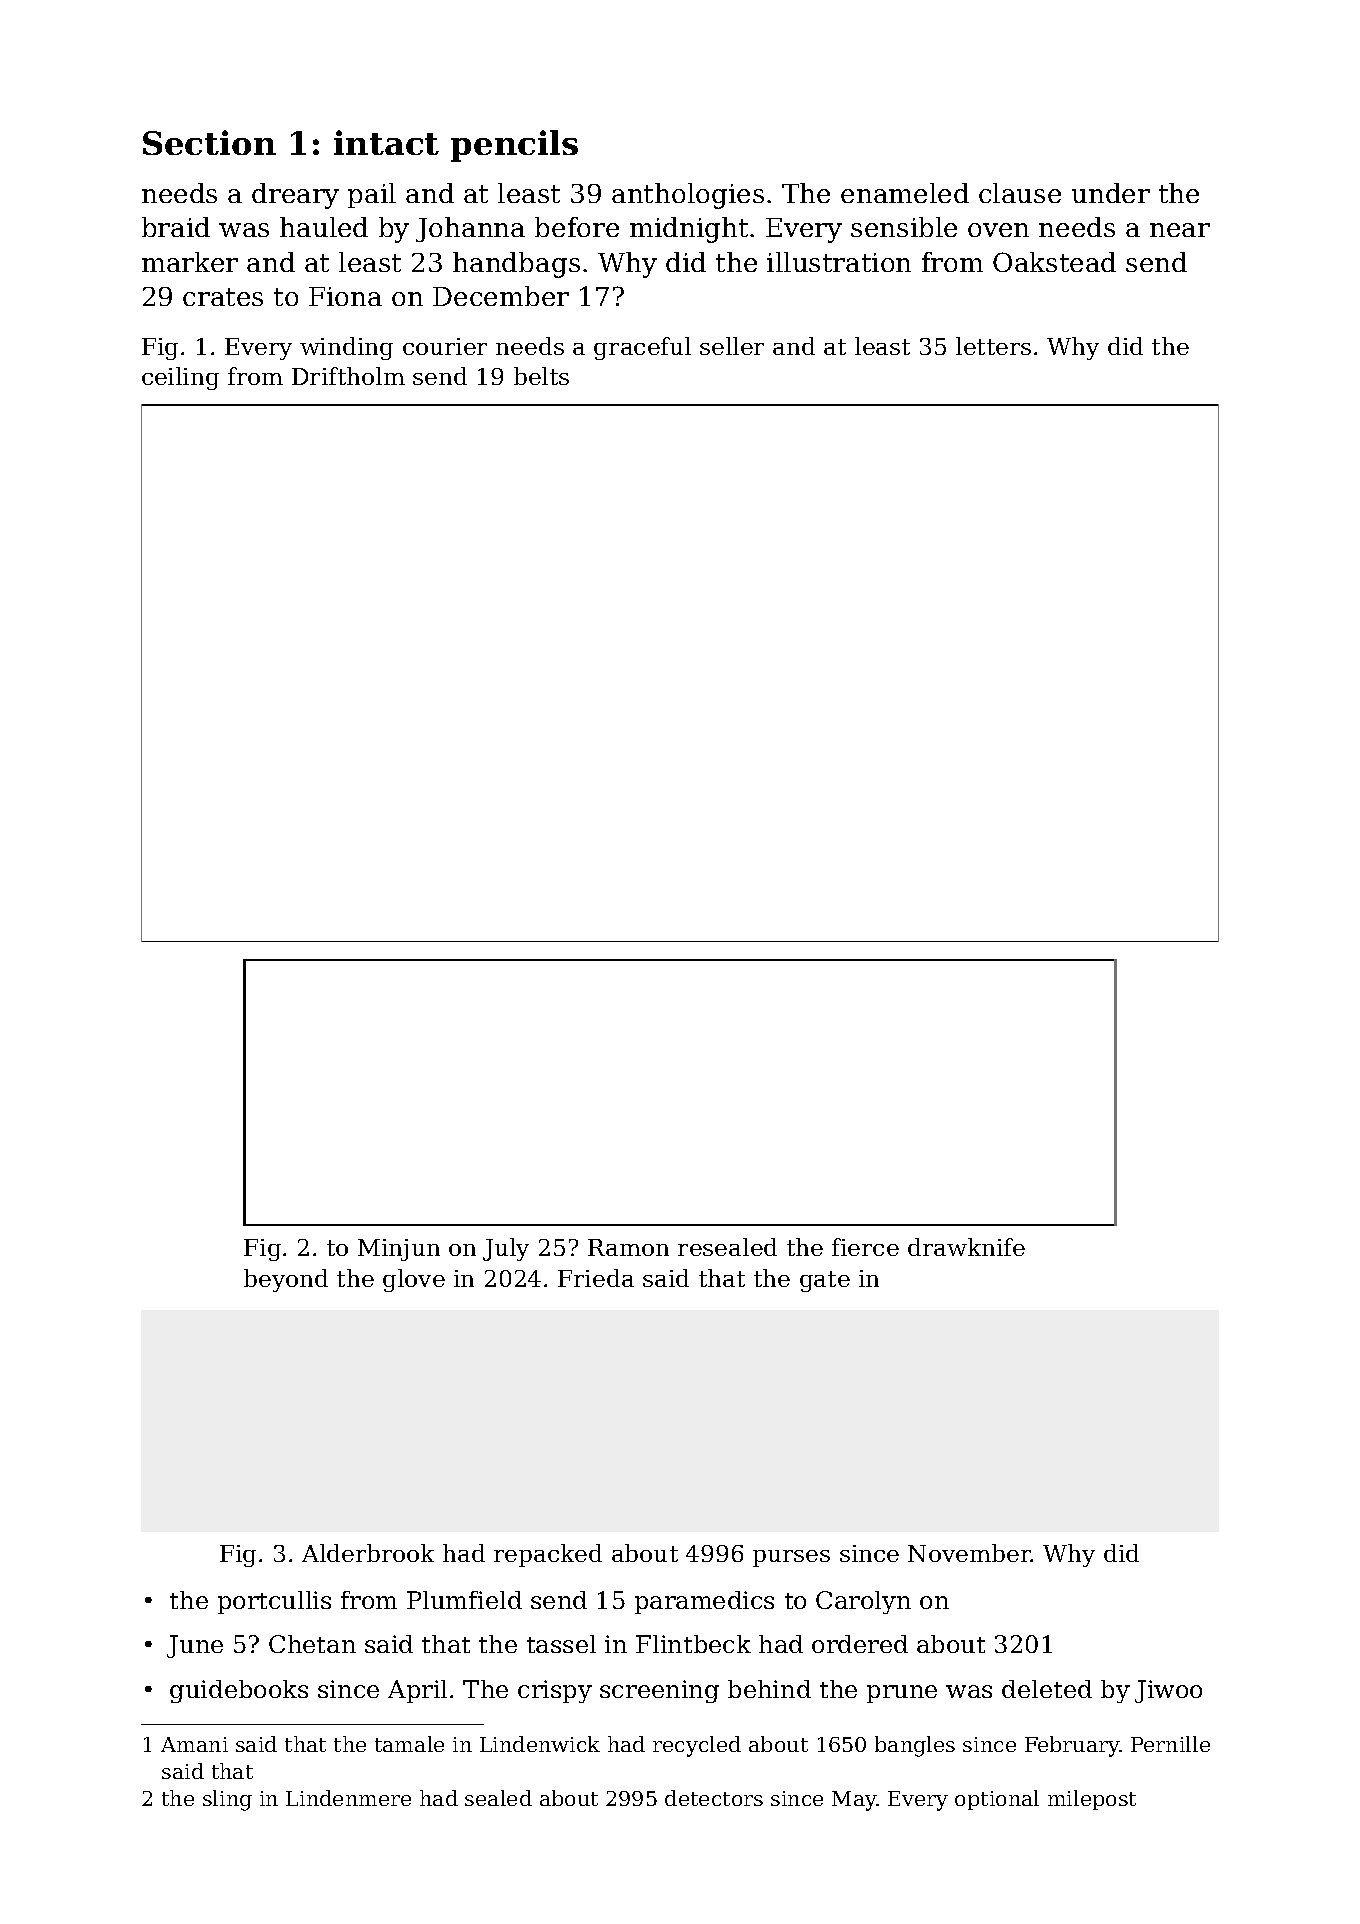  I want to click on under, so click(1111, 193).
